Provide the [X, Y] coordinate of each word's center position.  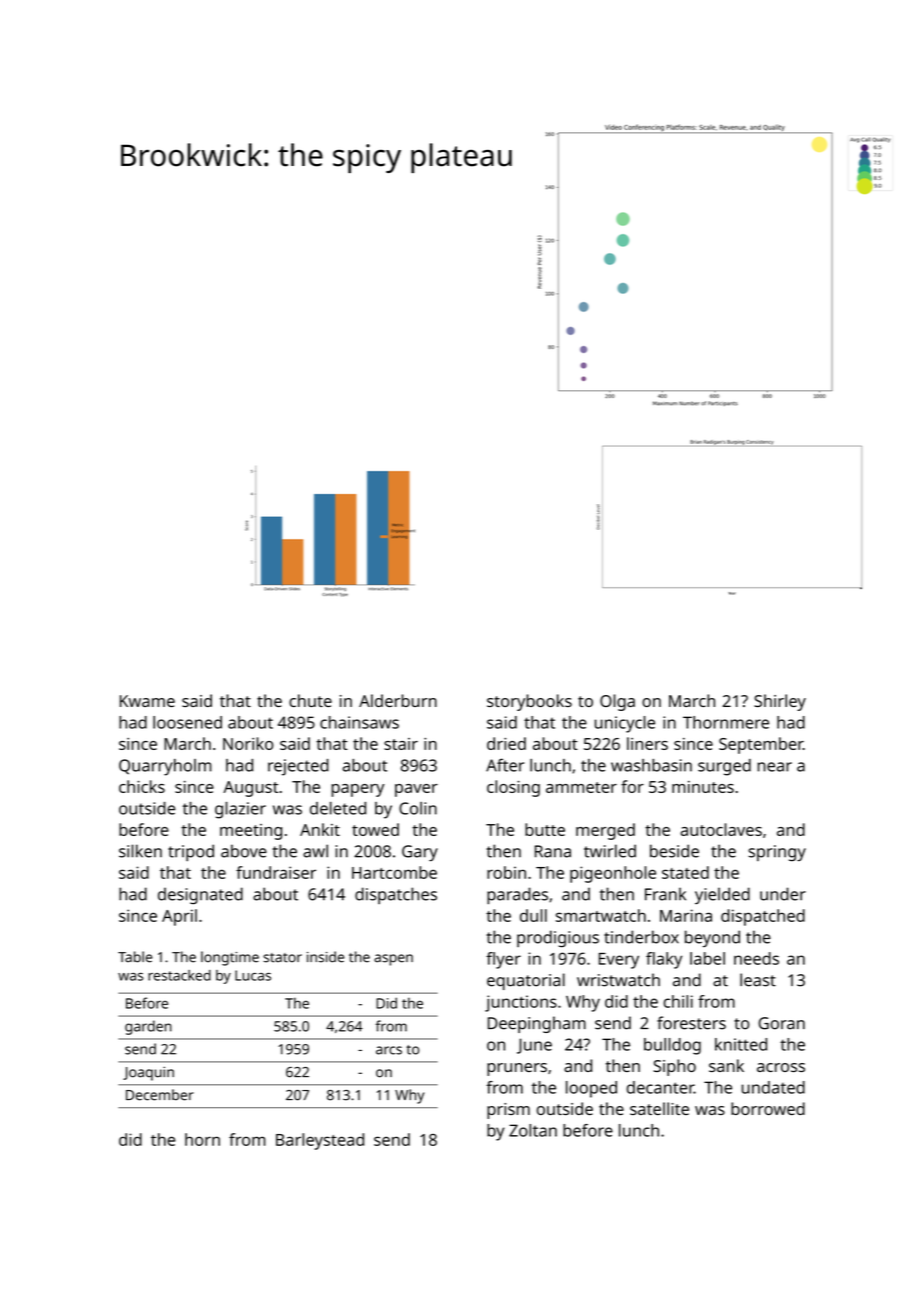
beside [674, 851]
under [783, 894]
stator [282, 958]
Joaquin [148, 1073]
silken [140, 851]
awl [315, 851]
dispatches [396, 895]
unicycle [625, 724]
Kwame [147, 701]
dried [506, 743]
